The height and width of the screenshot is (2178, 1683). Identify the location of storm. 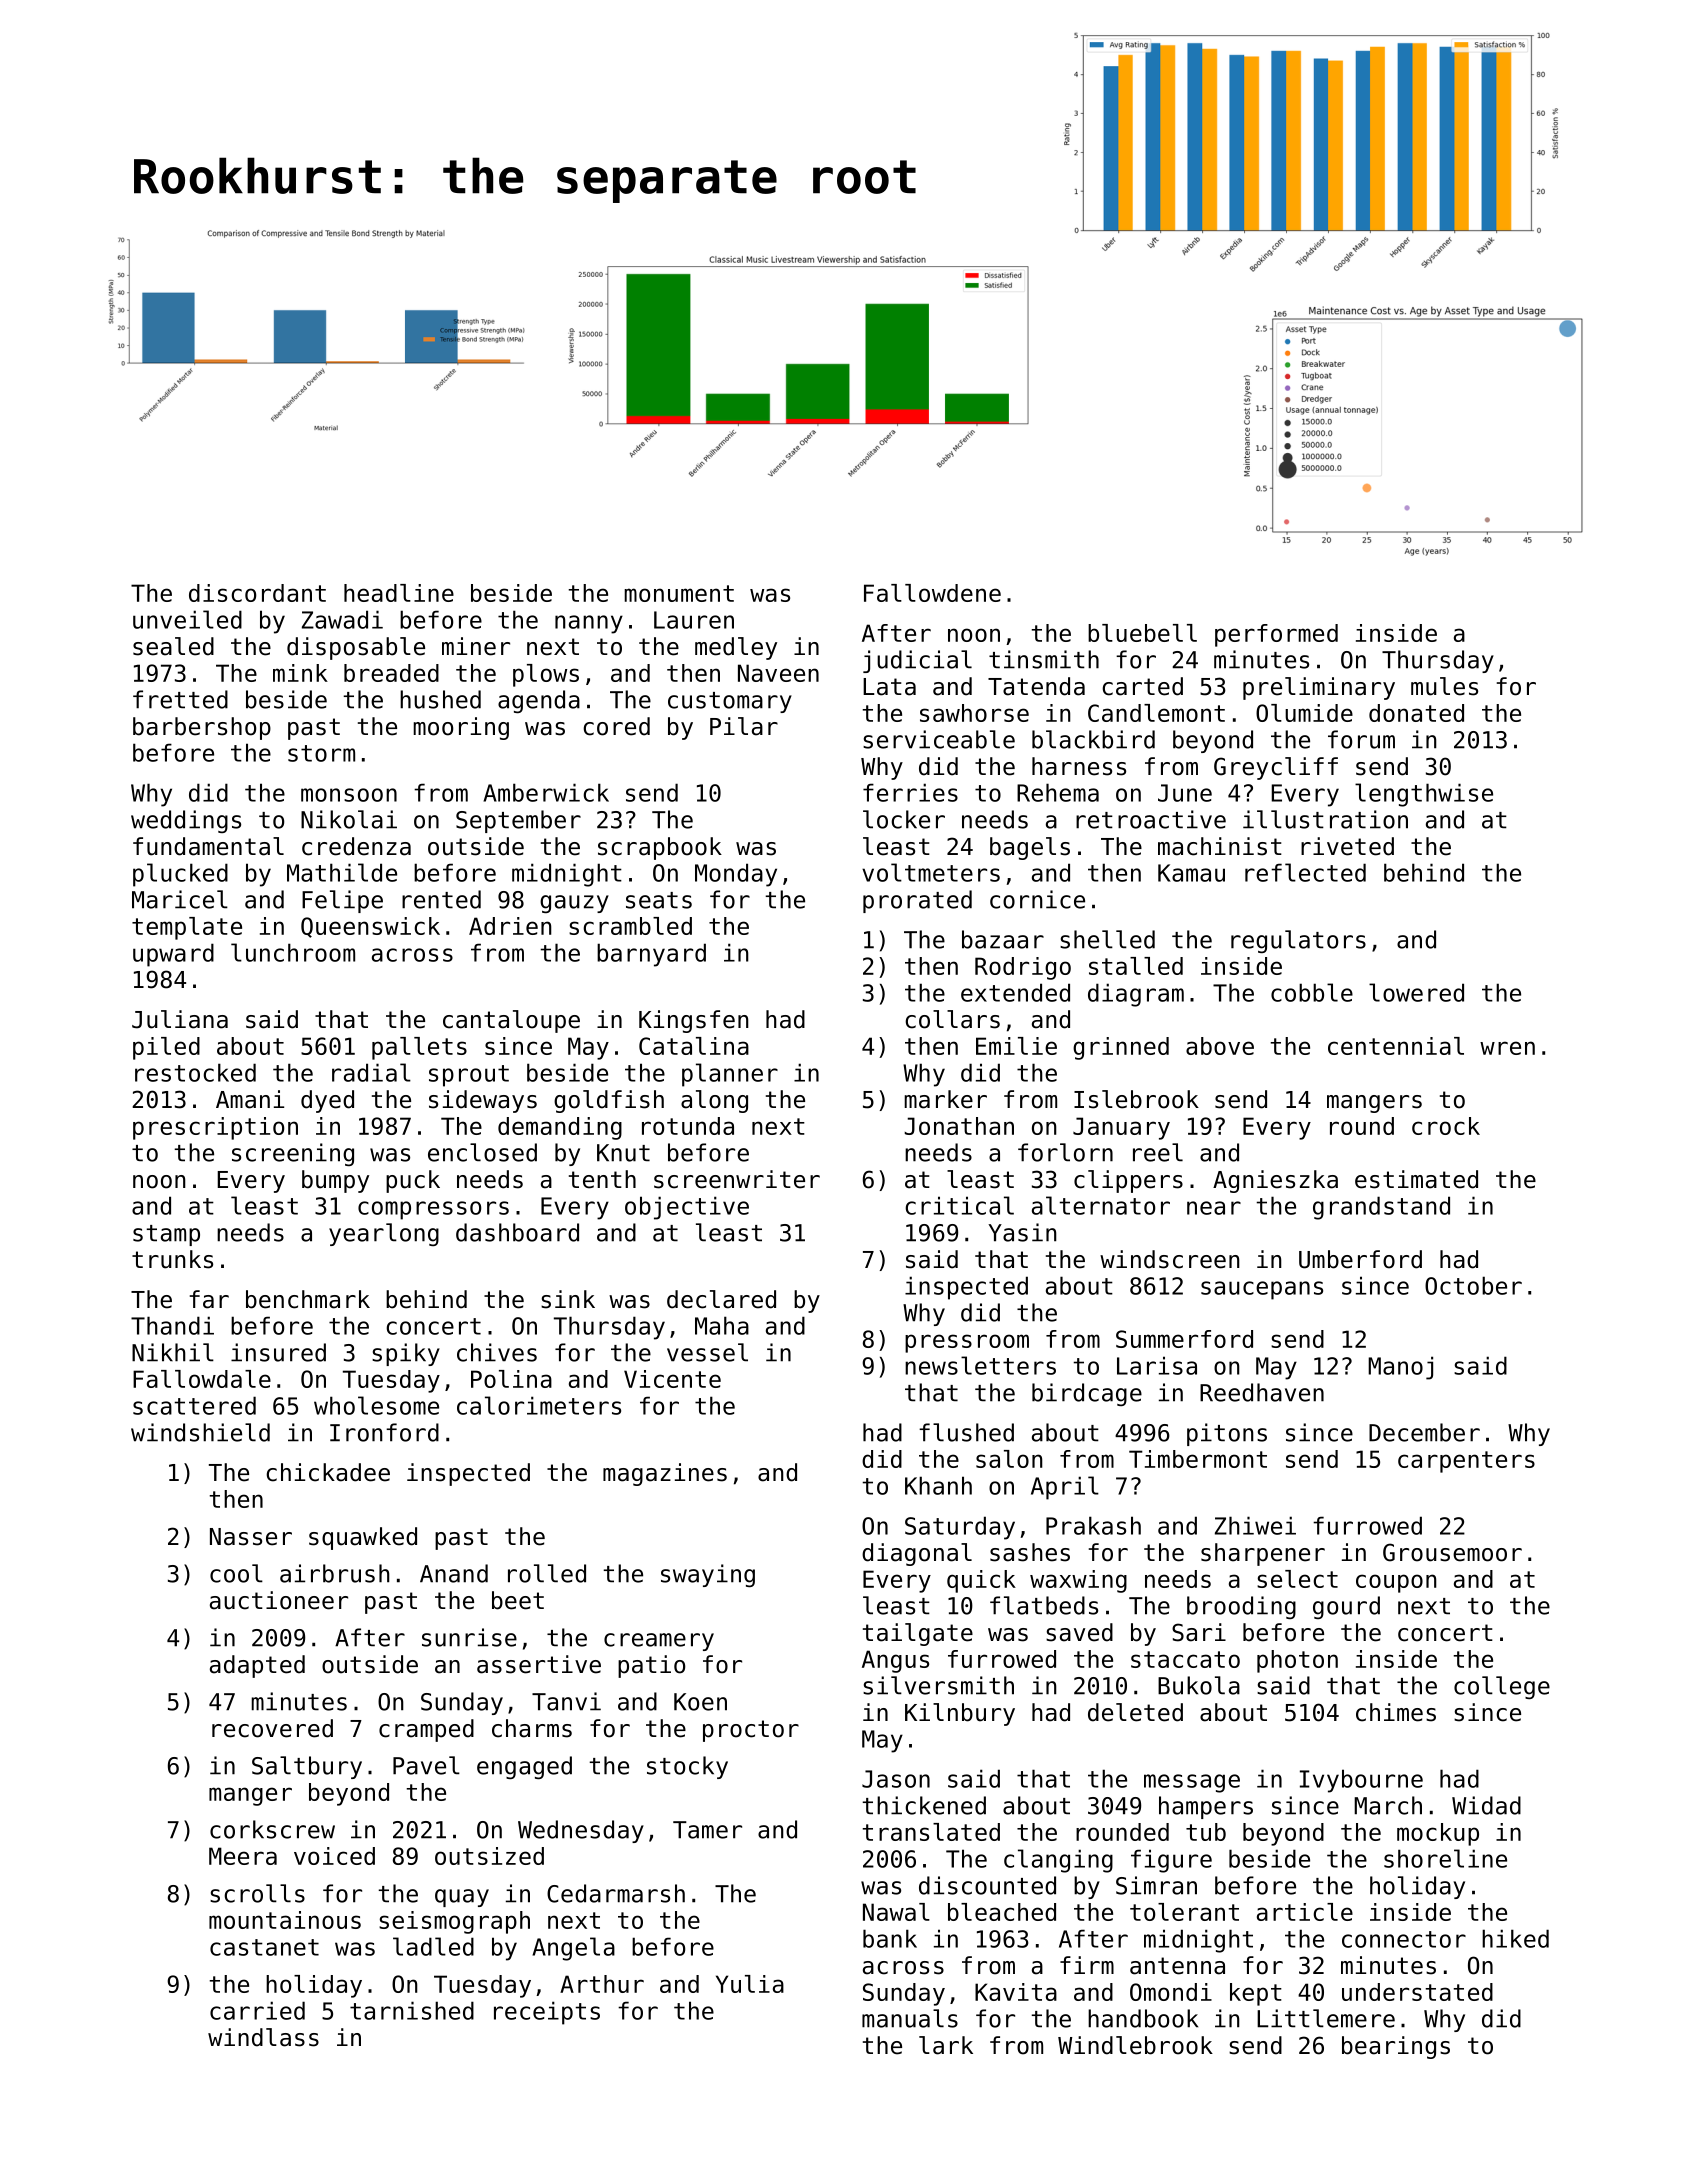
(321, 753).
